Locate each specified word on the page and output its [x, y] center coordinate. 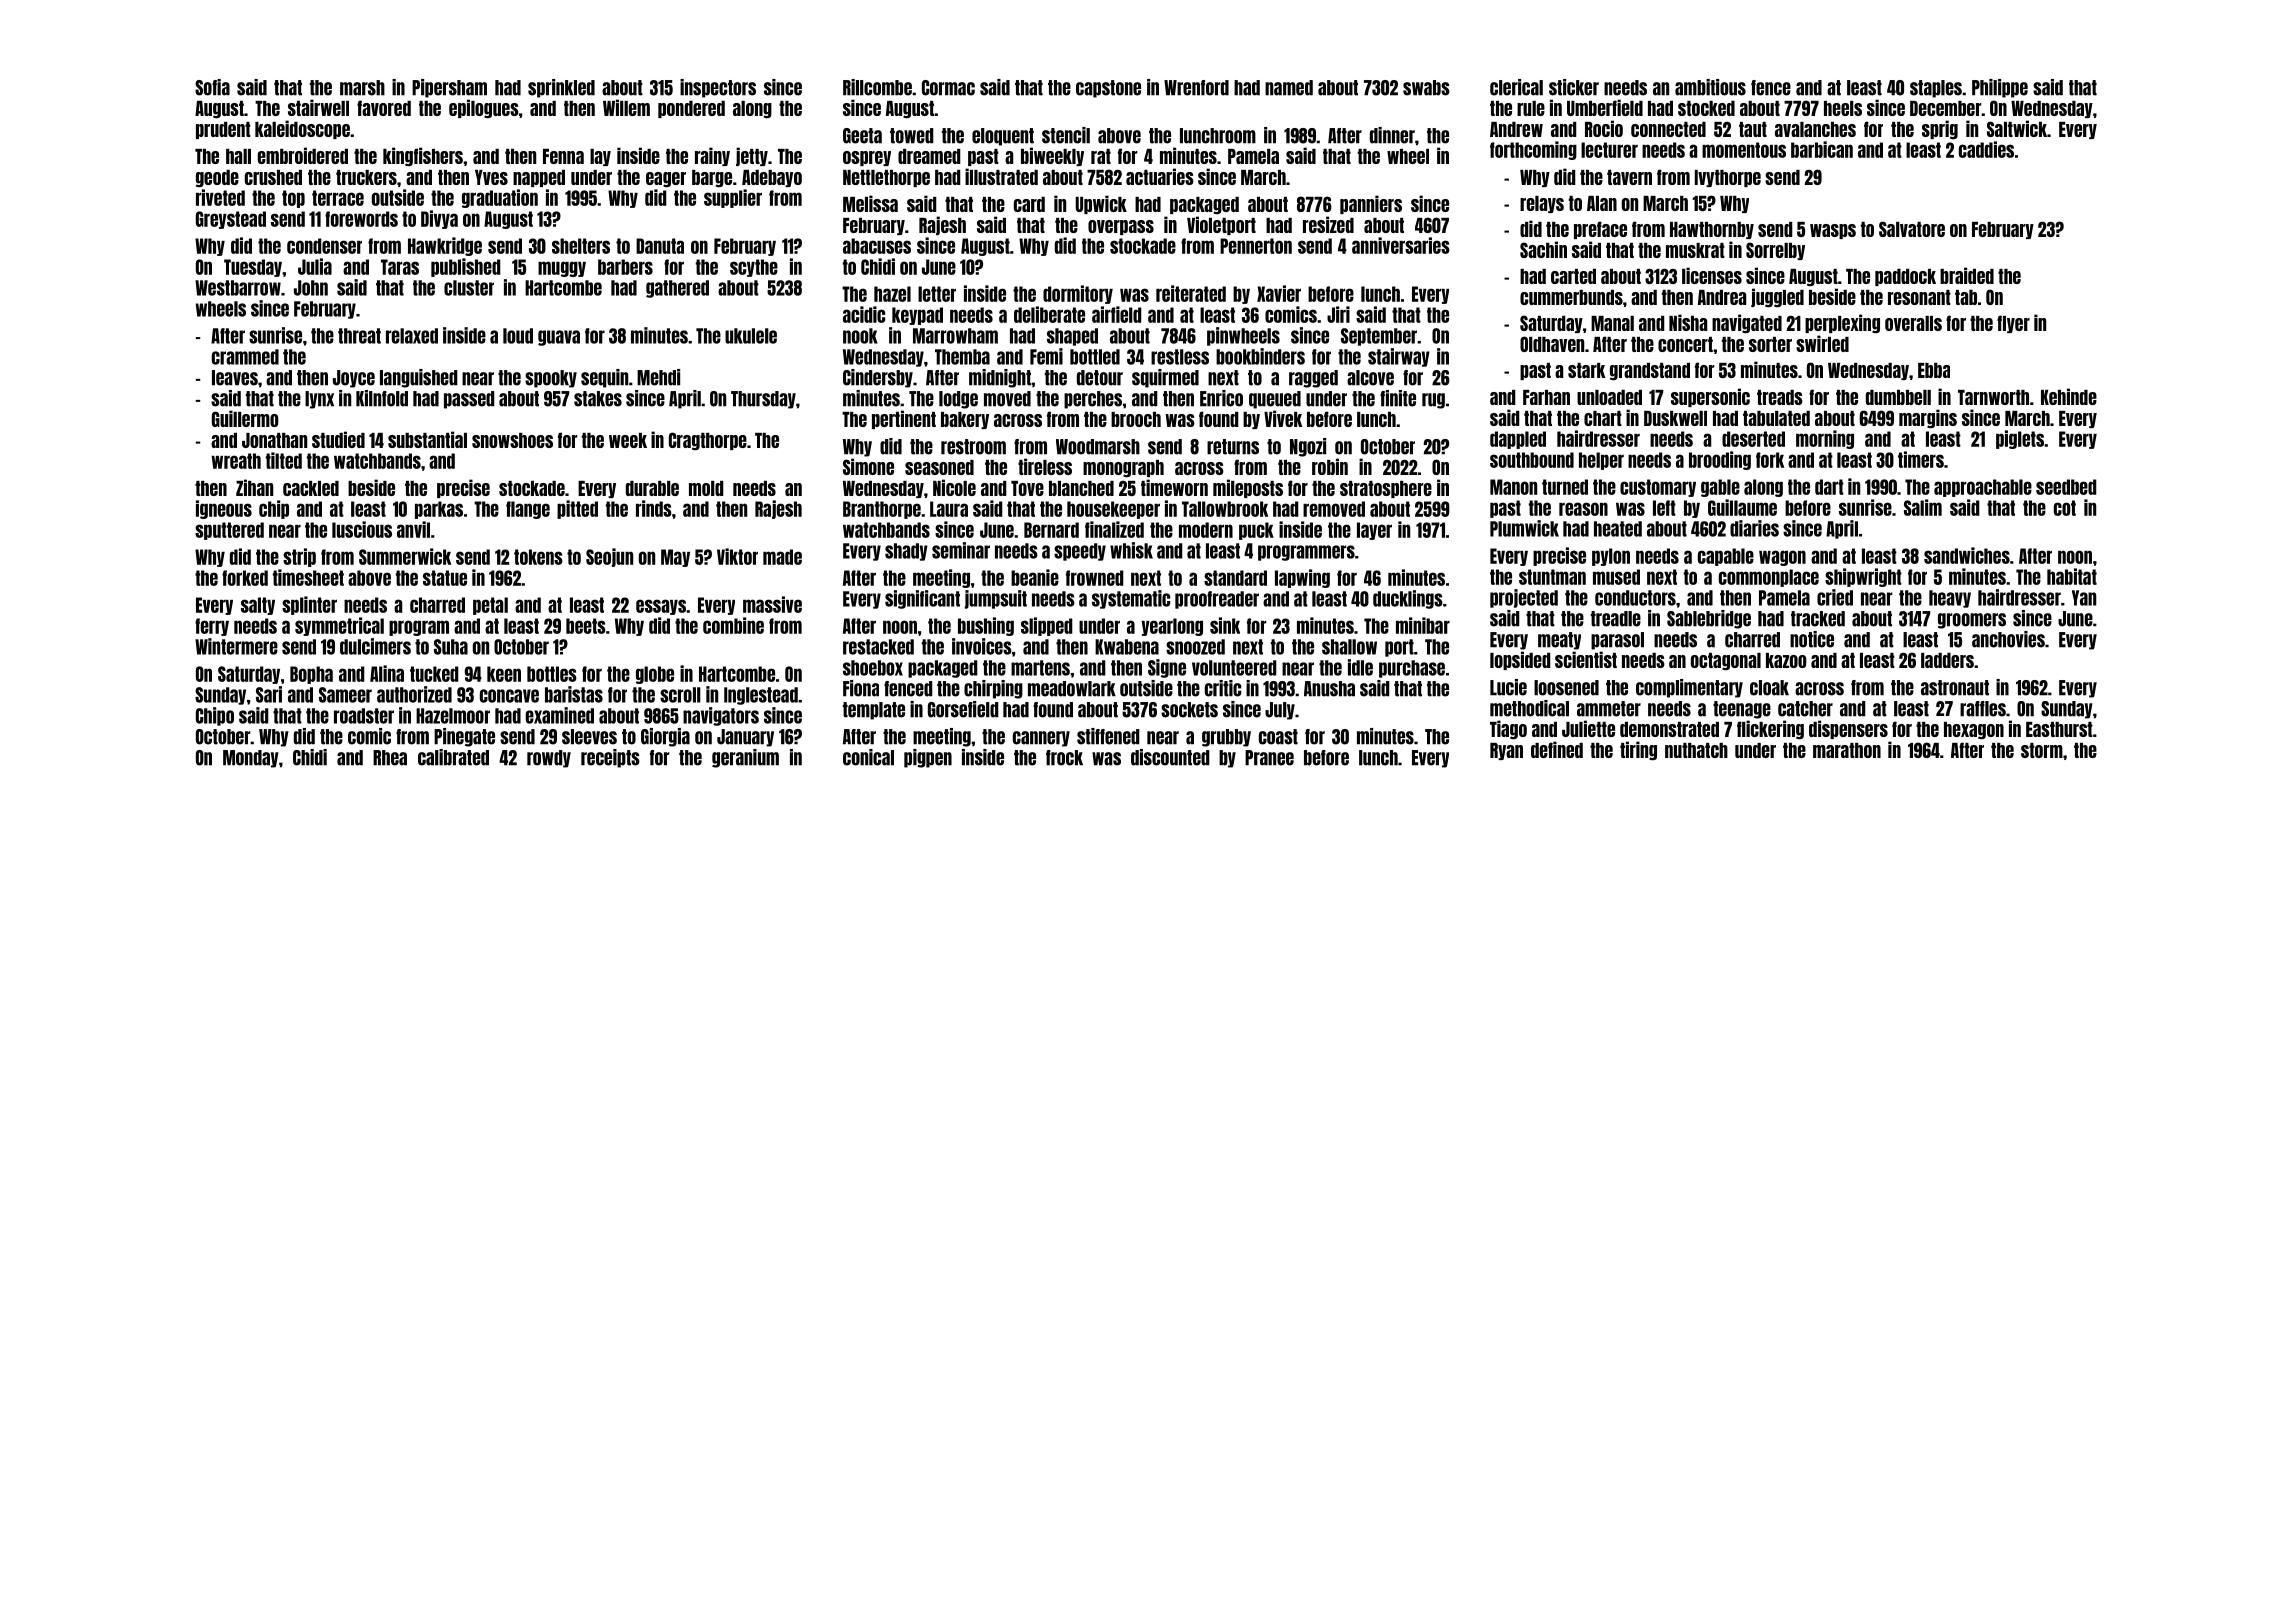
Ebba [1934, 370]
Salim [1923, 507]
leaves [235, 378]
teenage [1742, 710]
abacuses [877, 246]
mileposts [1248, 488]
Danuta [660, 246]
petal [490, 606]
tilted [284, 460]
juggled [1777, 297]
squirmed [1165, 378]
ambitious [1710, 87]
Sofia [212, 87]
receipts [610, 758]
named [1289, 88]
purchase [1412, 669]
